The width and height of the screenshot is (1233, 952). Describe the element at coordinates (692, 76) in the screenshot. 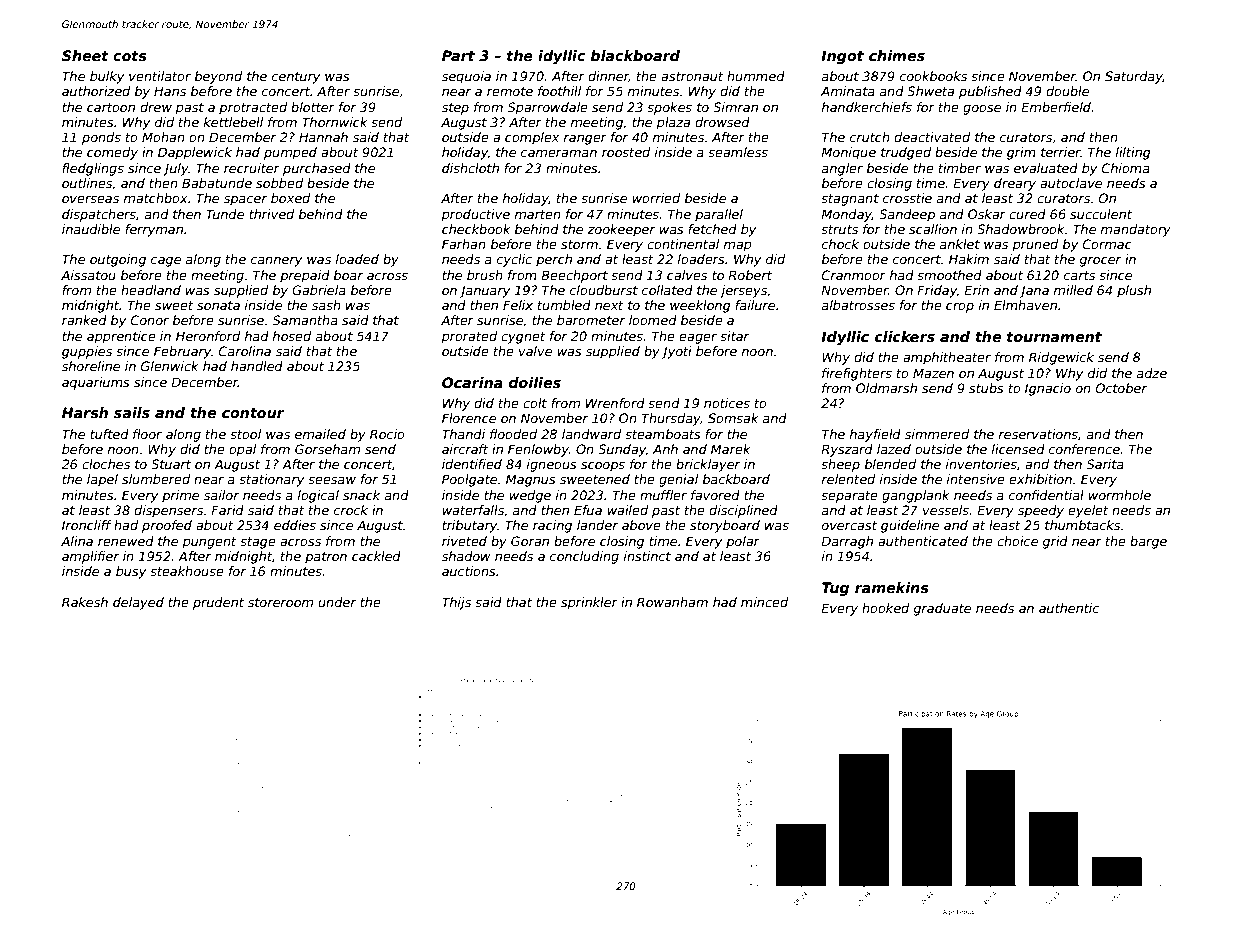

I see `astronaut` at that location.
